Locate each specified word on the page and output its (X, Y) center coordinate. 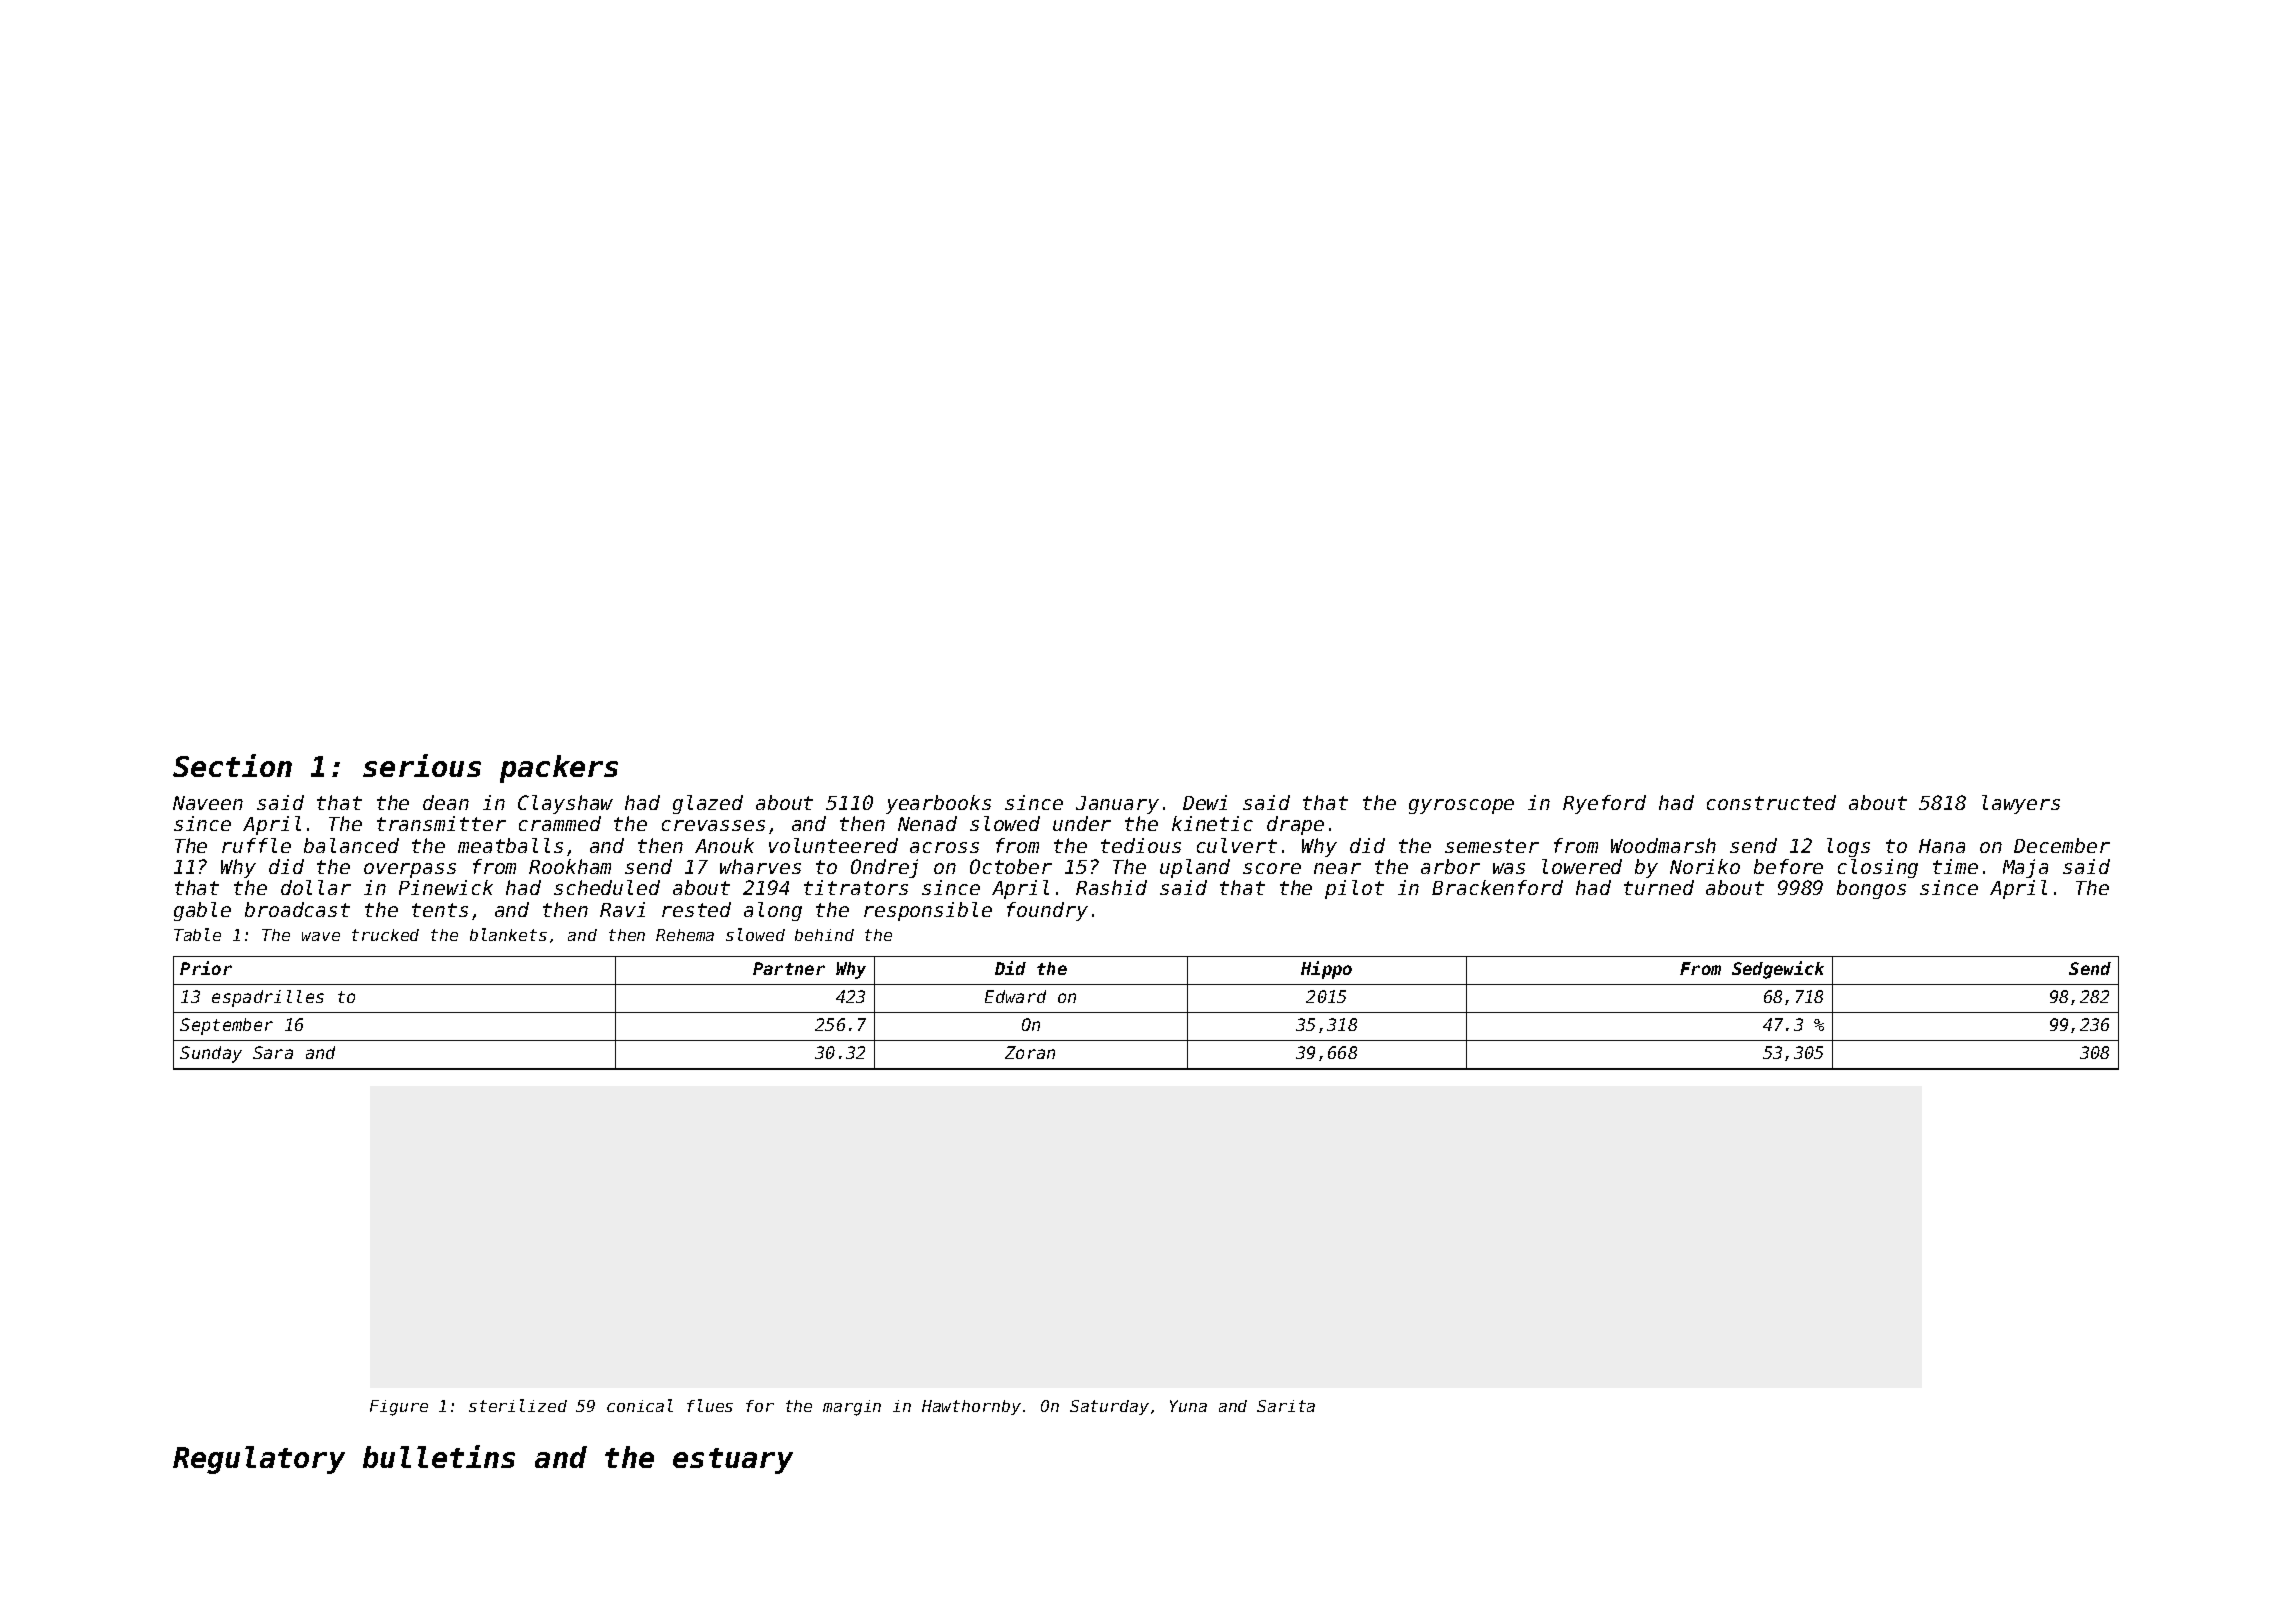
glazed (708, 804)
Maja (2025, 868)
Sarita (1286, 1406)
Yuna (1188, 1406)
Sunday (211, 1054)
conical (640, 1405)
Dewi (1205, 802)
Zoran (1030, 1052)
